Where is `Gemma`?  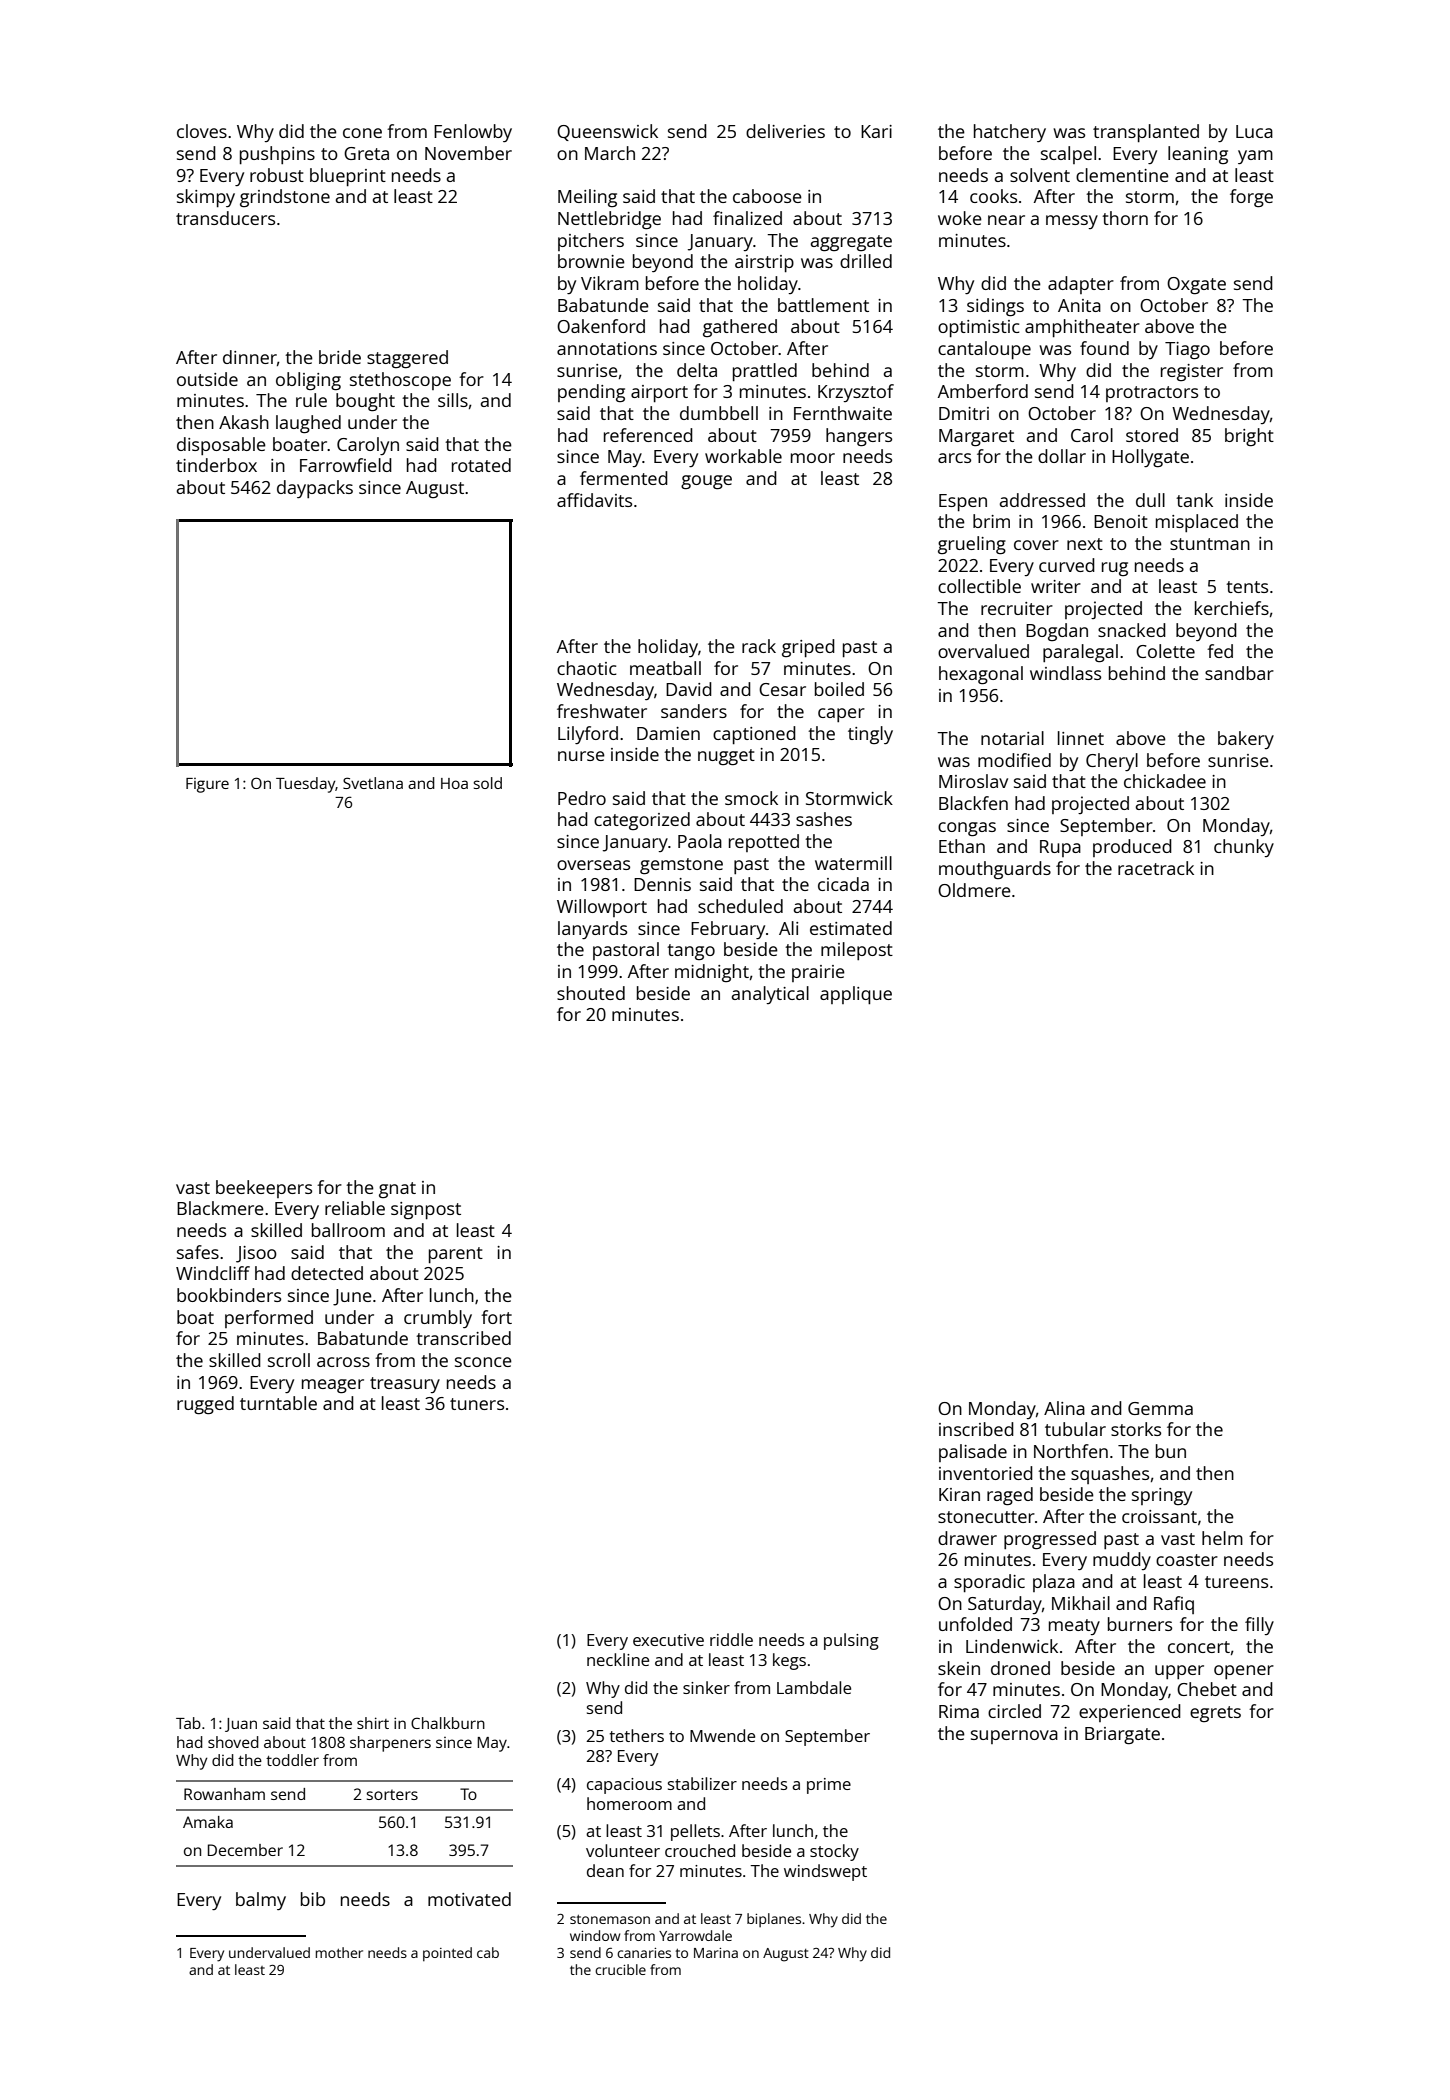
Gemma is located at coordinates (1160, 1408).
